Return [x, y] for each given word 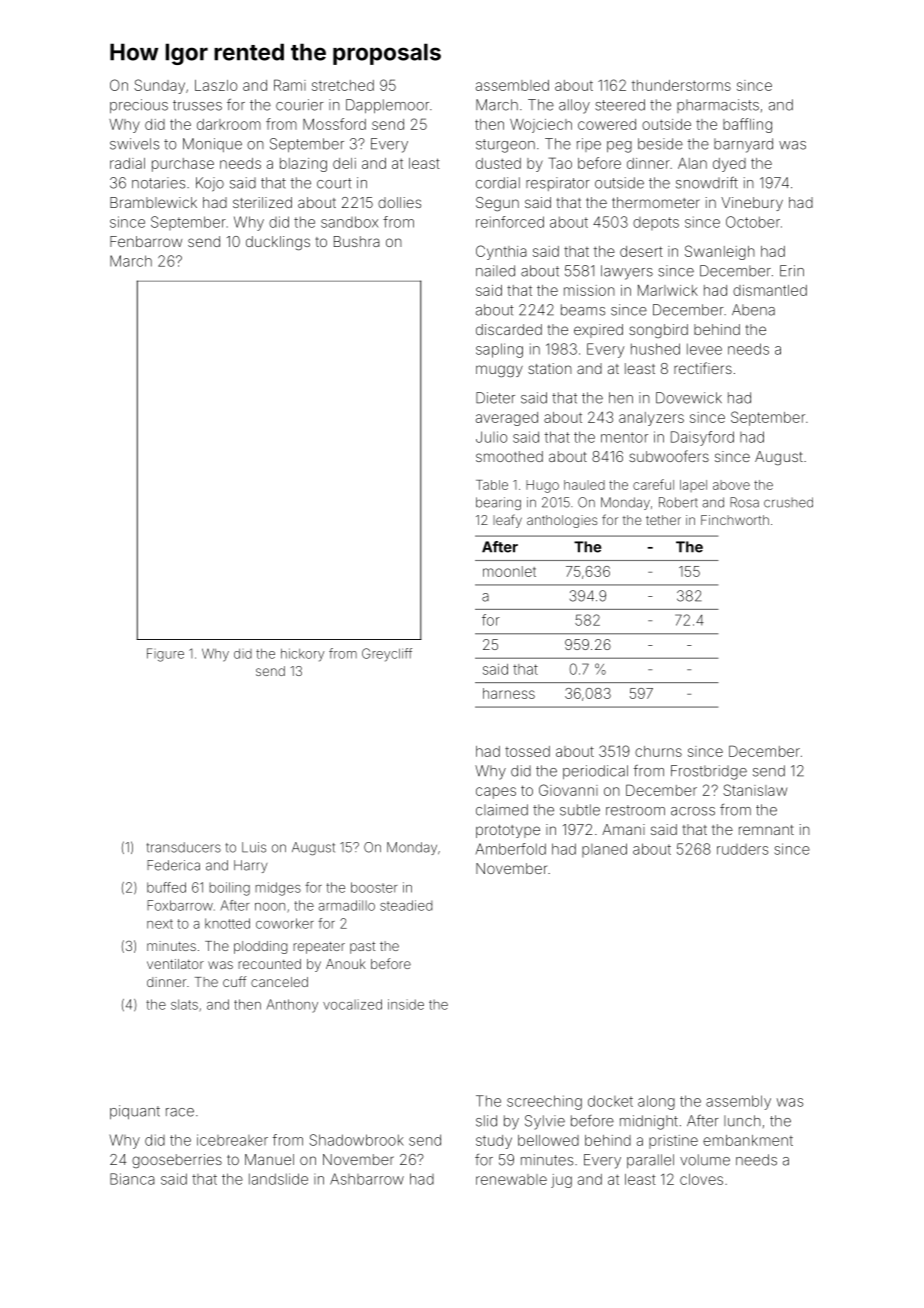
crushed [788, 502]
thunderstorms [681, 85]
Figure [165, 655]
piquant [135, 1112]
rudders [742, 849]
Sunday [159, 86]
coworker [285, 923]
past [362, 947]
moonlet [509, 571]
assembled [512, 85]
